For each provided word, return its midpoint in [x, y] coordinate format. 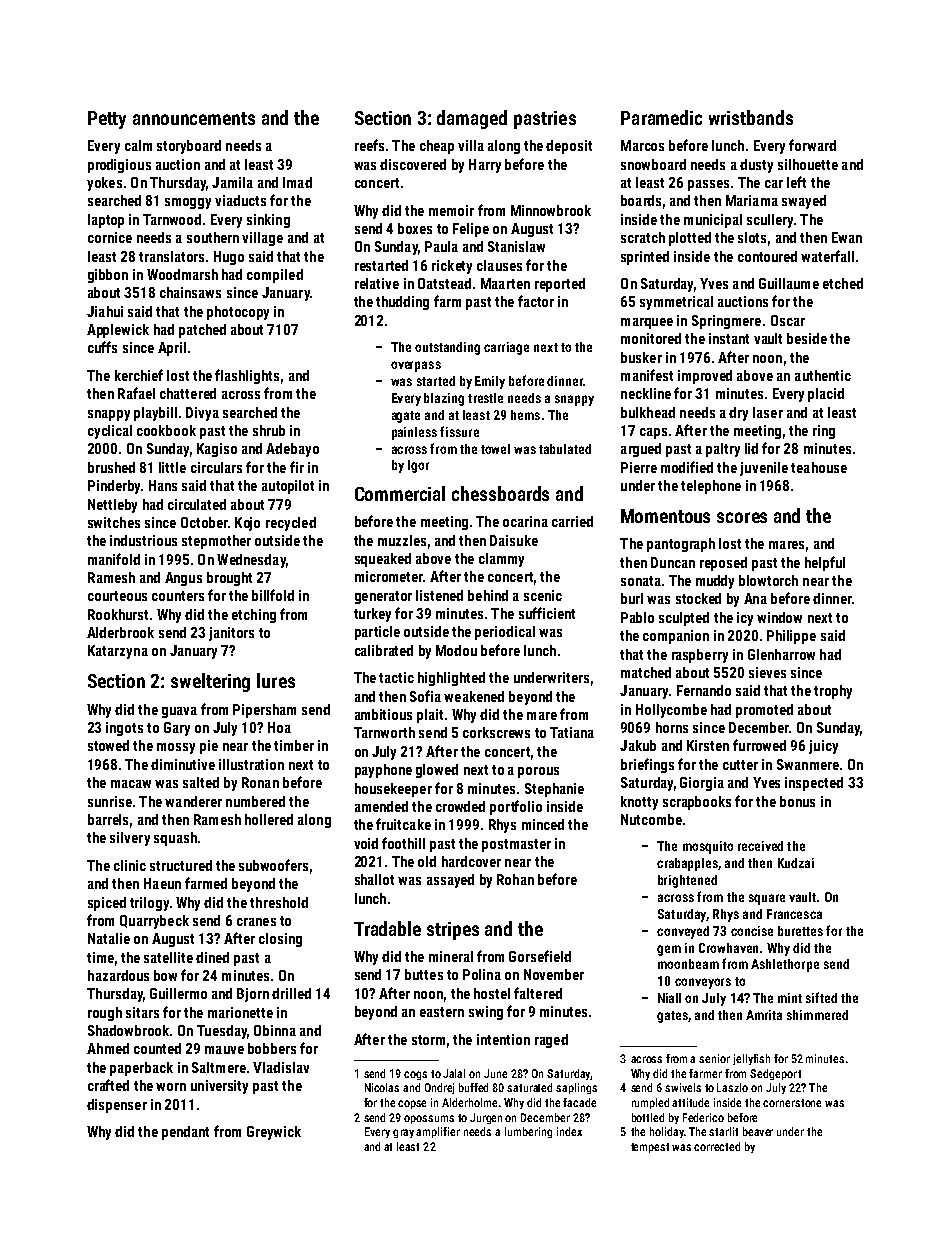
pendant [185, 1133]
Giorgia [702, 784]
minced [543, 824]
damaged [472, 119]
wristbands [751, 117]
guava [179, 712]
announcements [194, 118]
